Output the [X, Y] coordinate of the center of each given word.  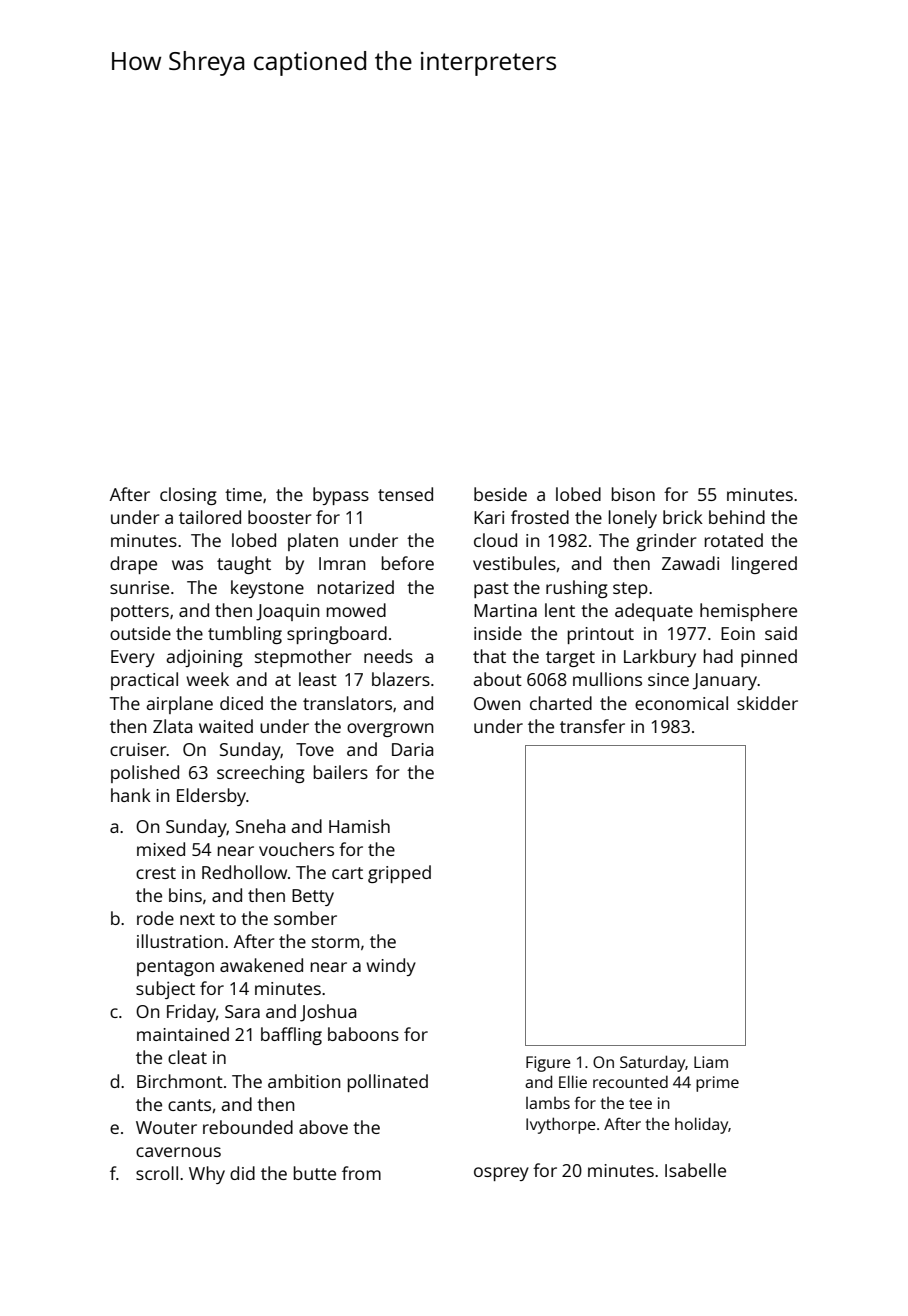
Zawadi [690, 563]
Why [207, 1175]
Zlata [172, 726]
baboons [363, 1034]
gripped [399, 874]
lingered [764, 565]
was [187, 565]
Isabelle [695, 1170]
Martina [505, 610]
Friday [191, 1013]
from [361, 1173]
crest [156, 873]
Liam [711, 1062]
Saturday [653, 1063]
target [570, 659]
